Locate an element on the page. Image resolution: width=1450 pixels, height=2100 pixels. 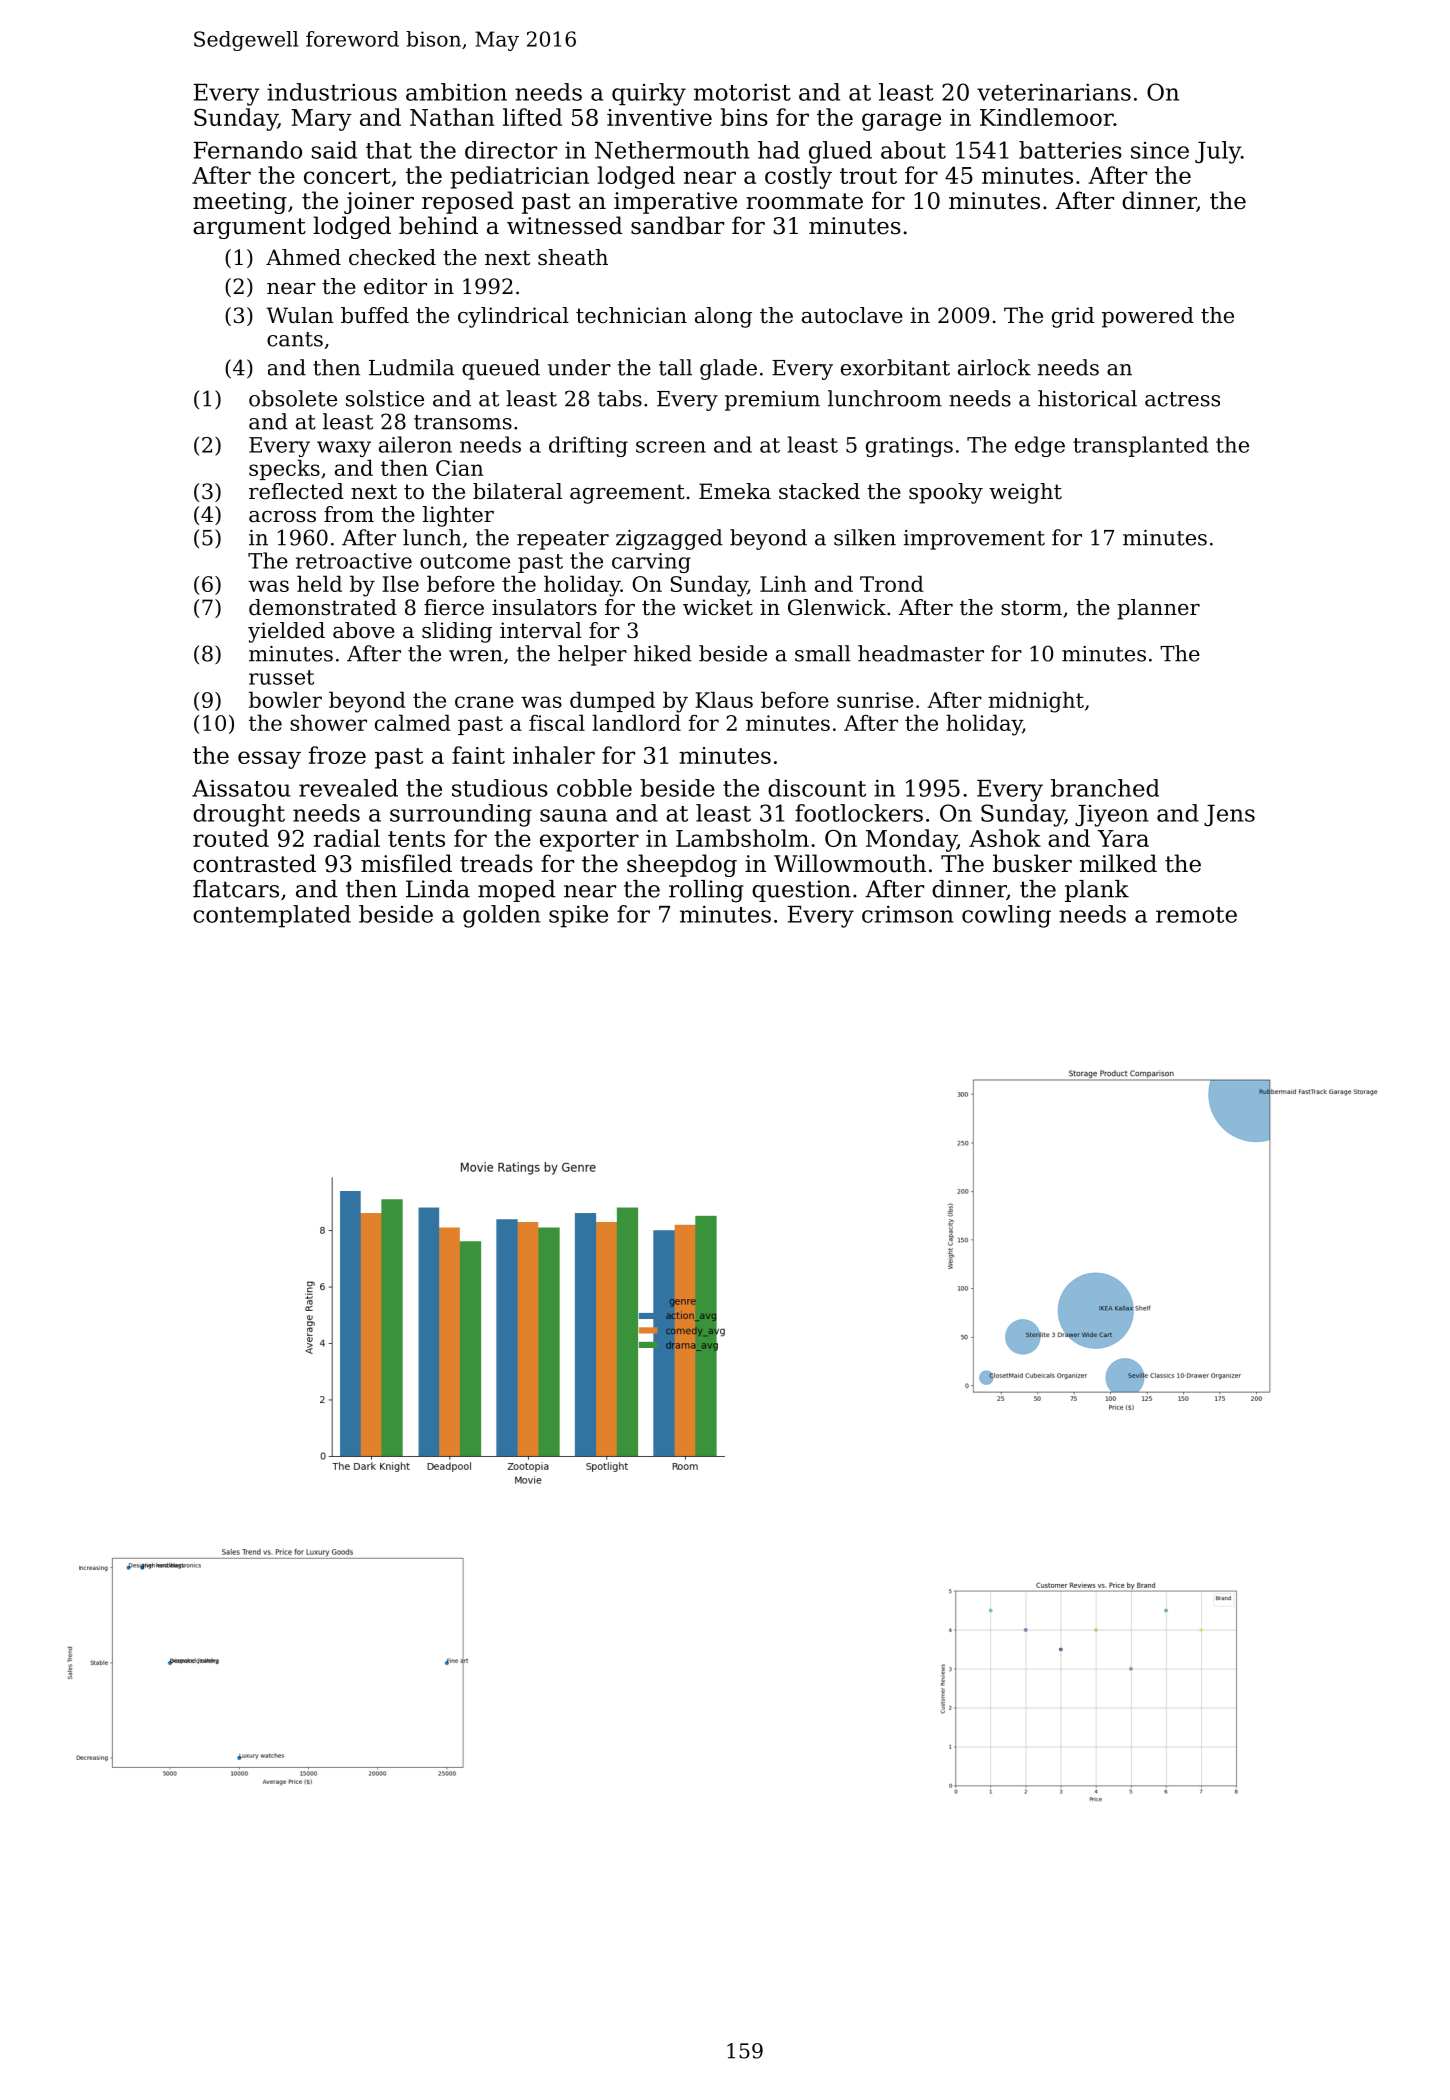
improvement is located at coordinates (974, 540).
